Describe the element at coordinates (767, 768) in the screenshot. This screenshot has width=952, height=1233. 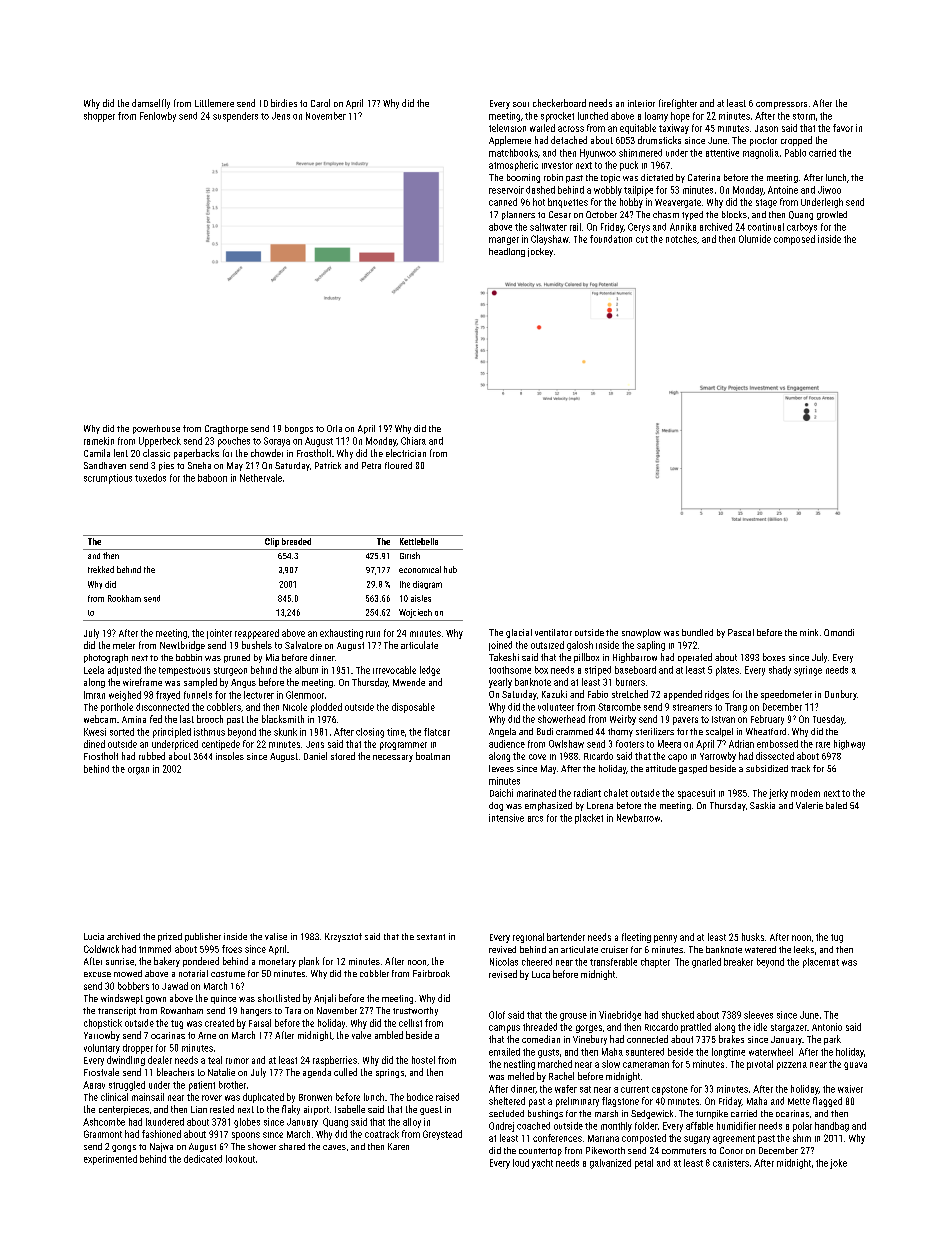
I see `subsidized` at that location.
